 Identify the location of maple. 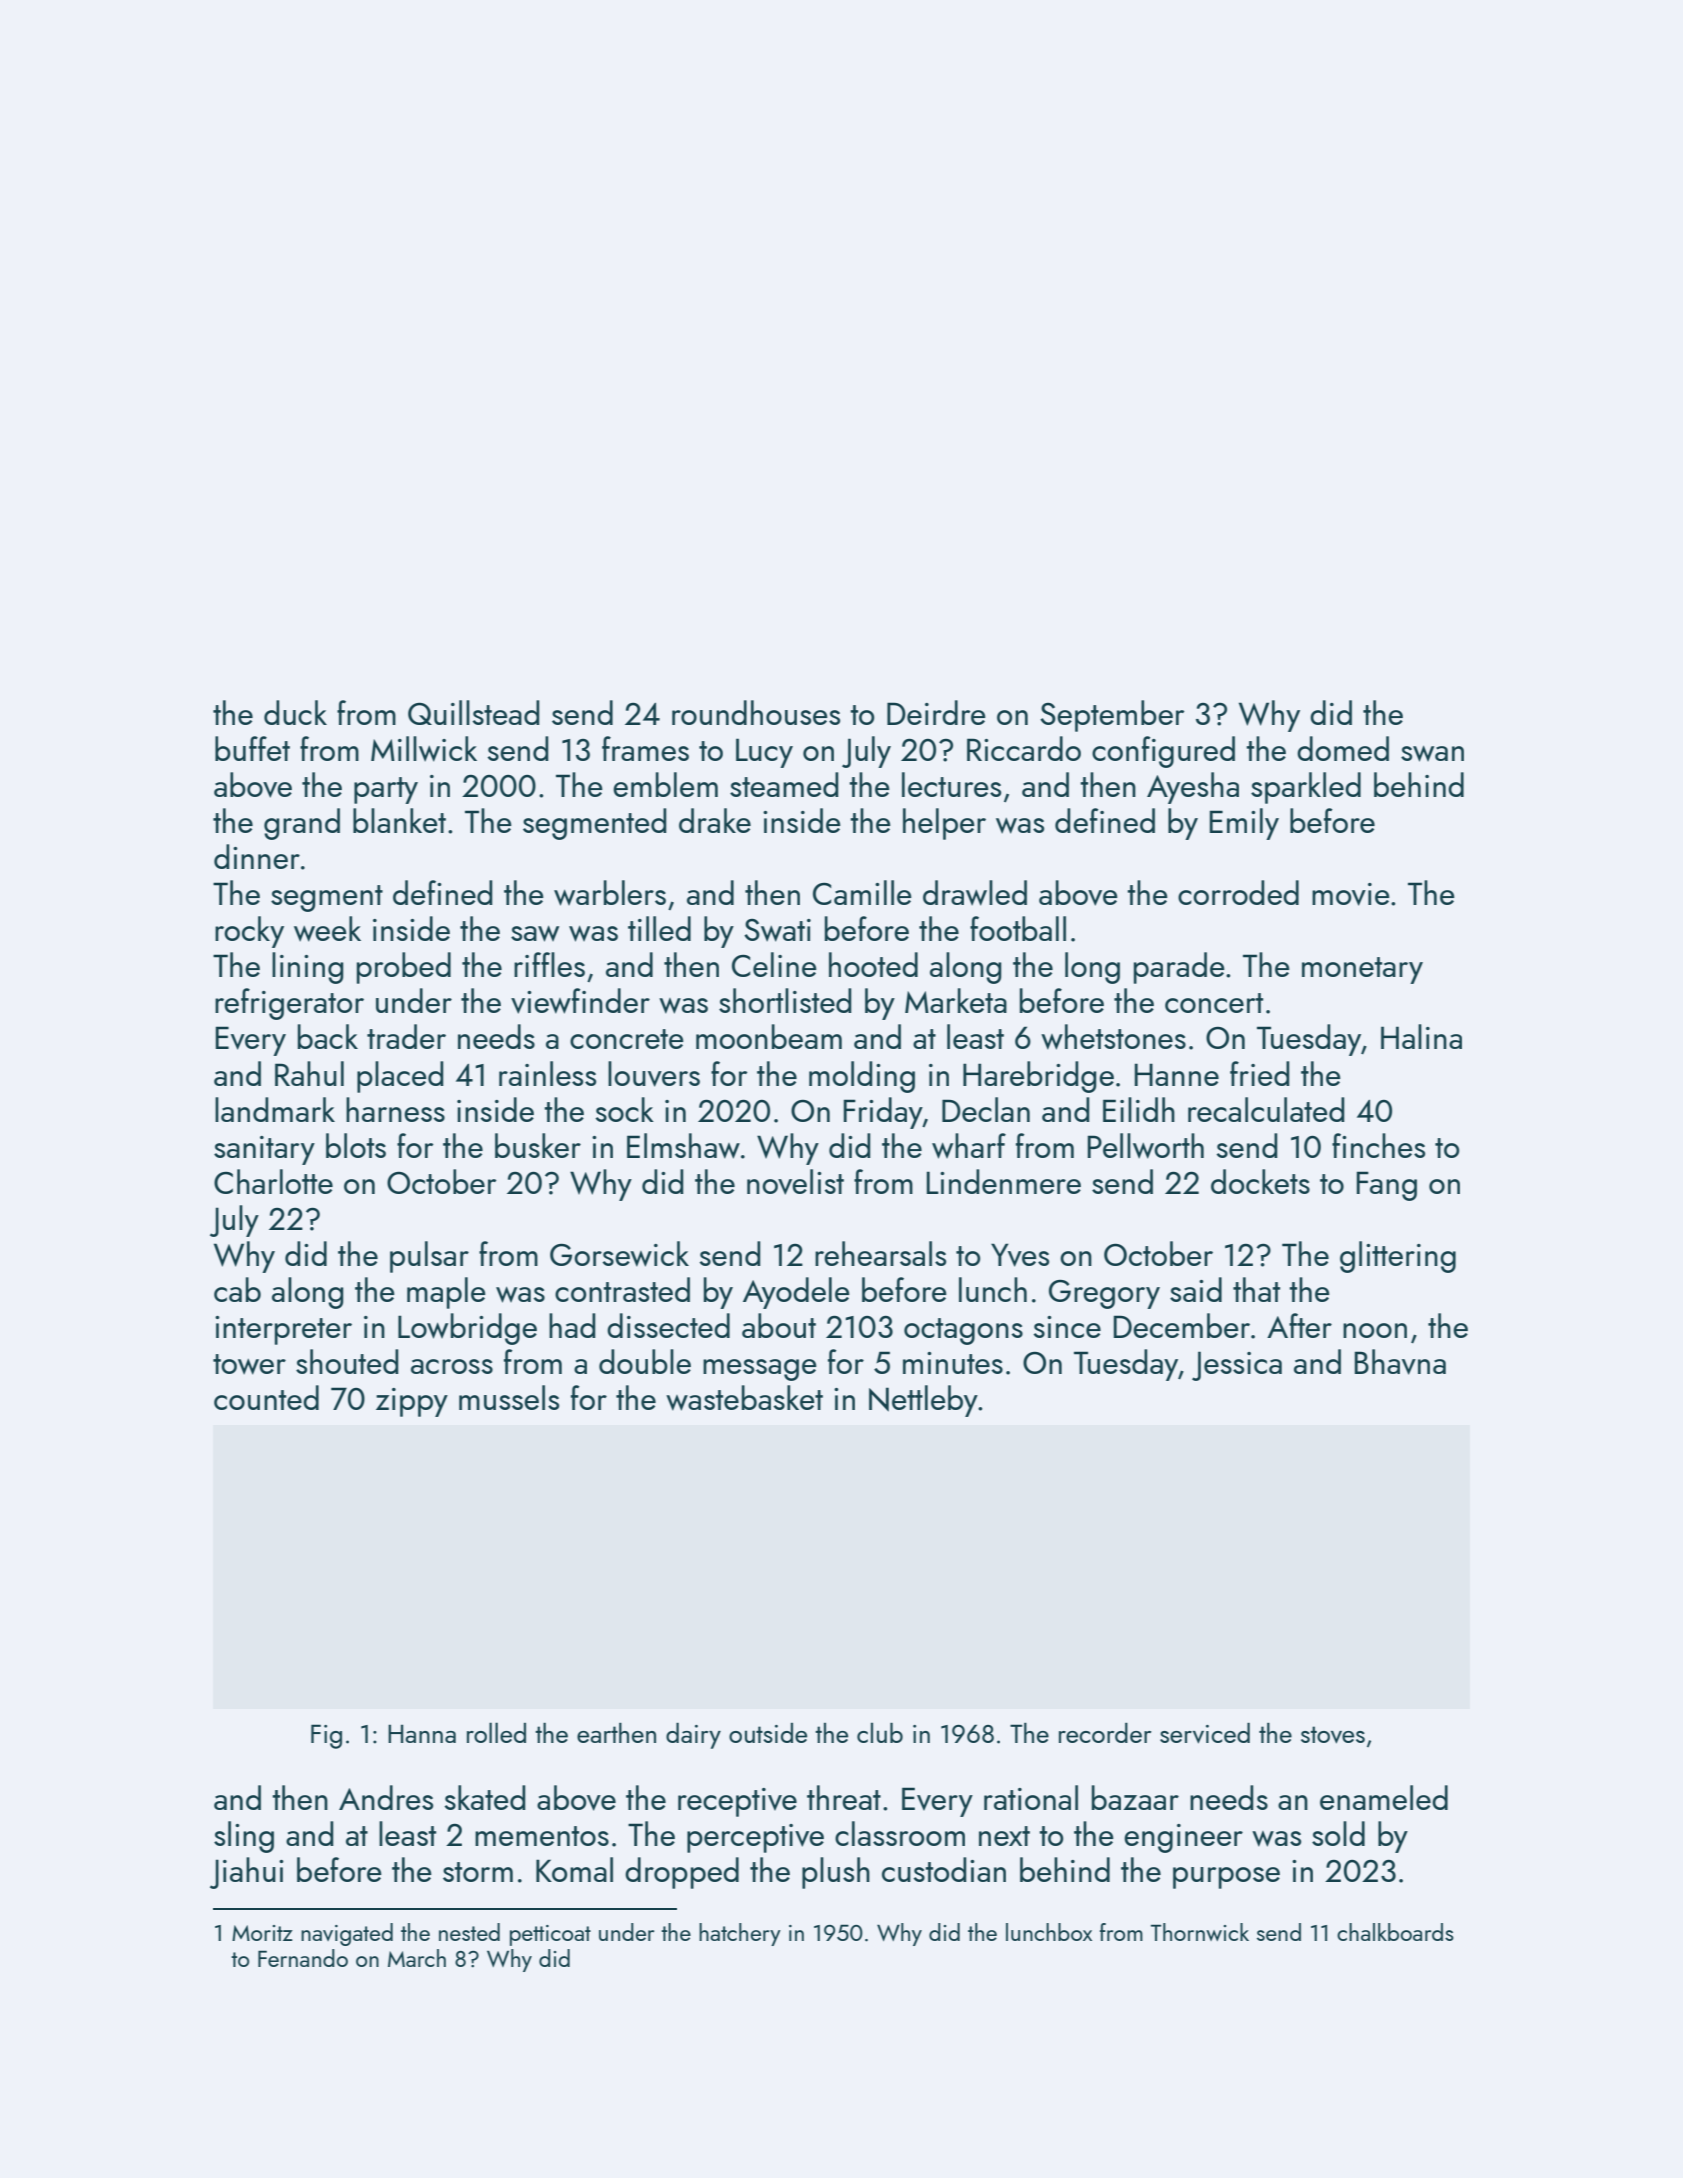
(446, 1293).
